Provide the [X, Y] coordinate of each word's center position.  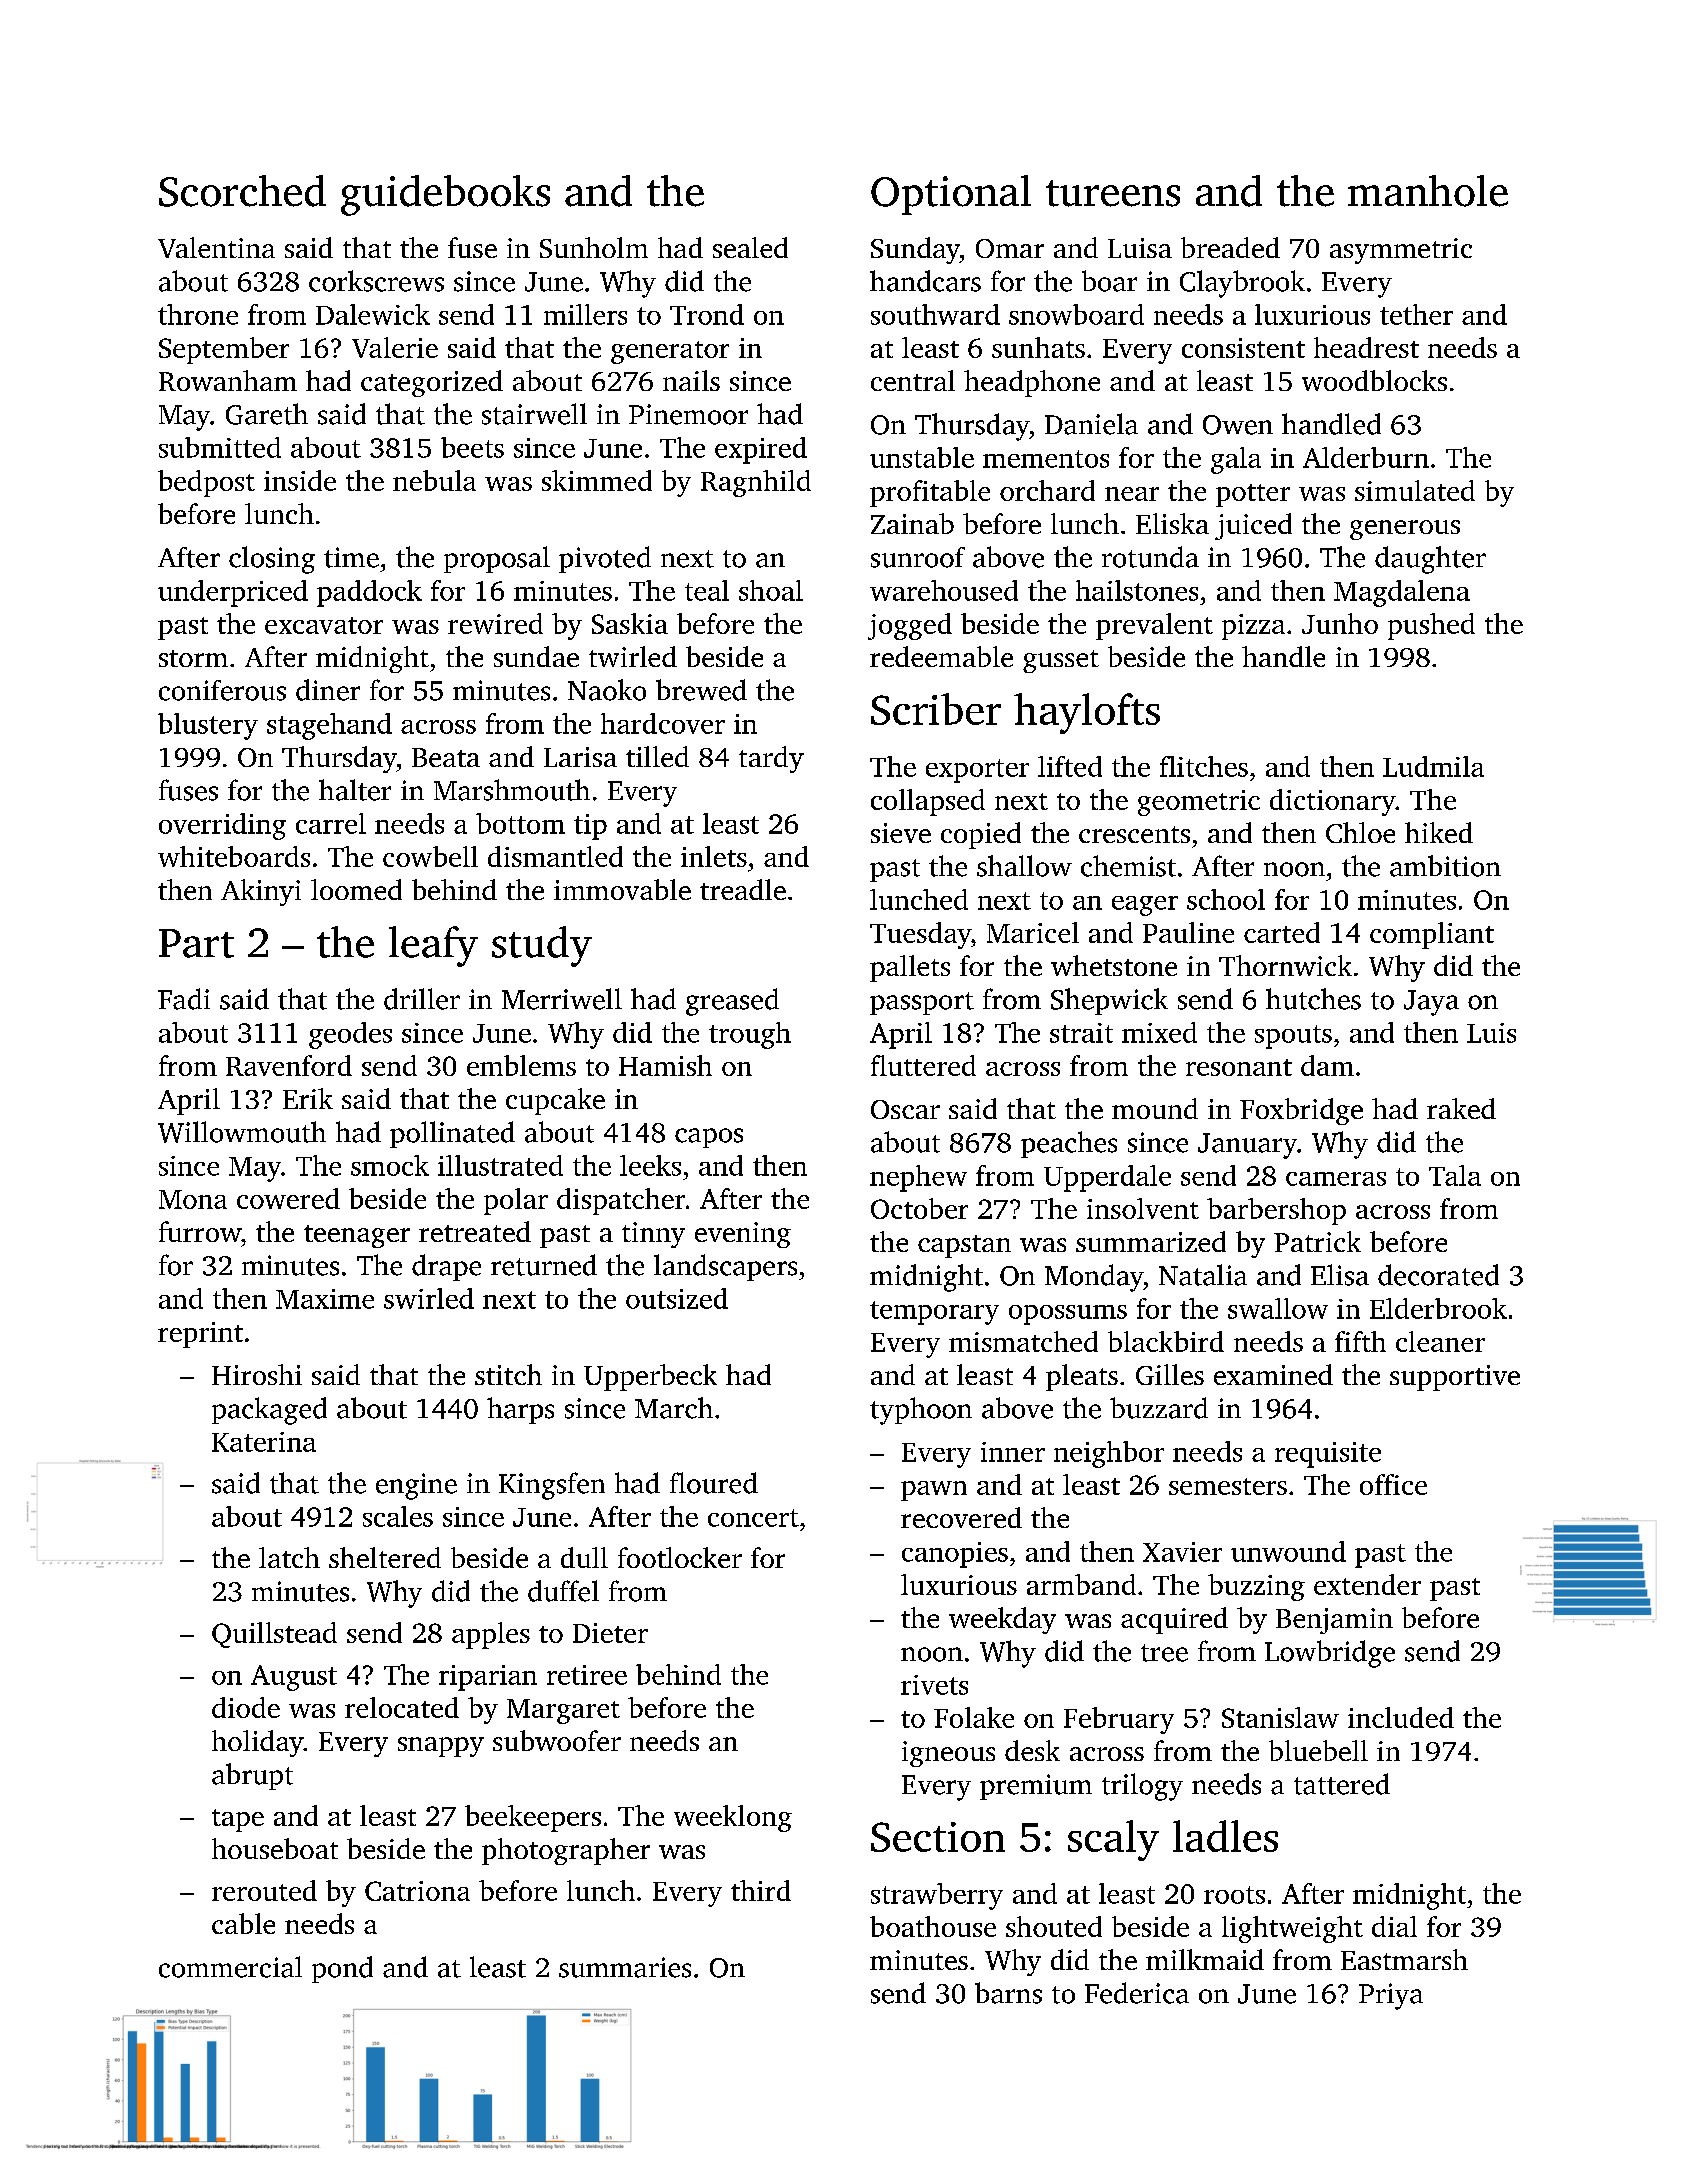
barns [1008, 1993]
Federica [1137, 1993]
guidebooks [445, 195]
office [1393, 1484]
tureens [1113, 193]
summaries [625, 1967]
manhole [1428, 191]
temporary [934, 1313]
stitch [508, 1374]
